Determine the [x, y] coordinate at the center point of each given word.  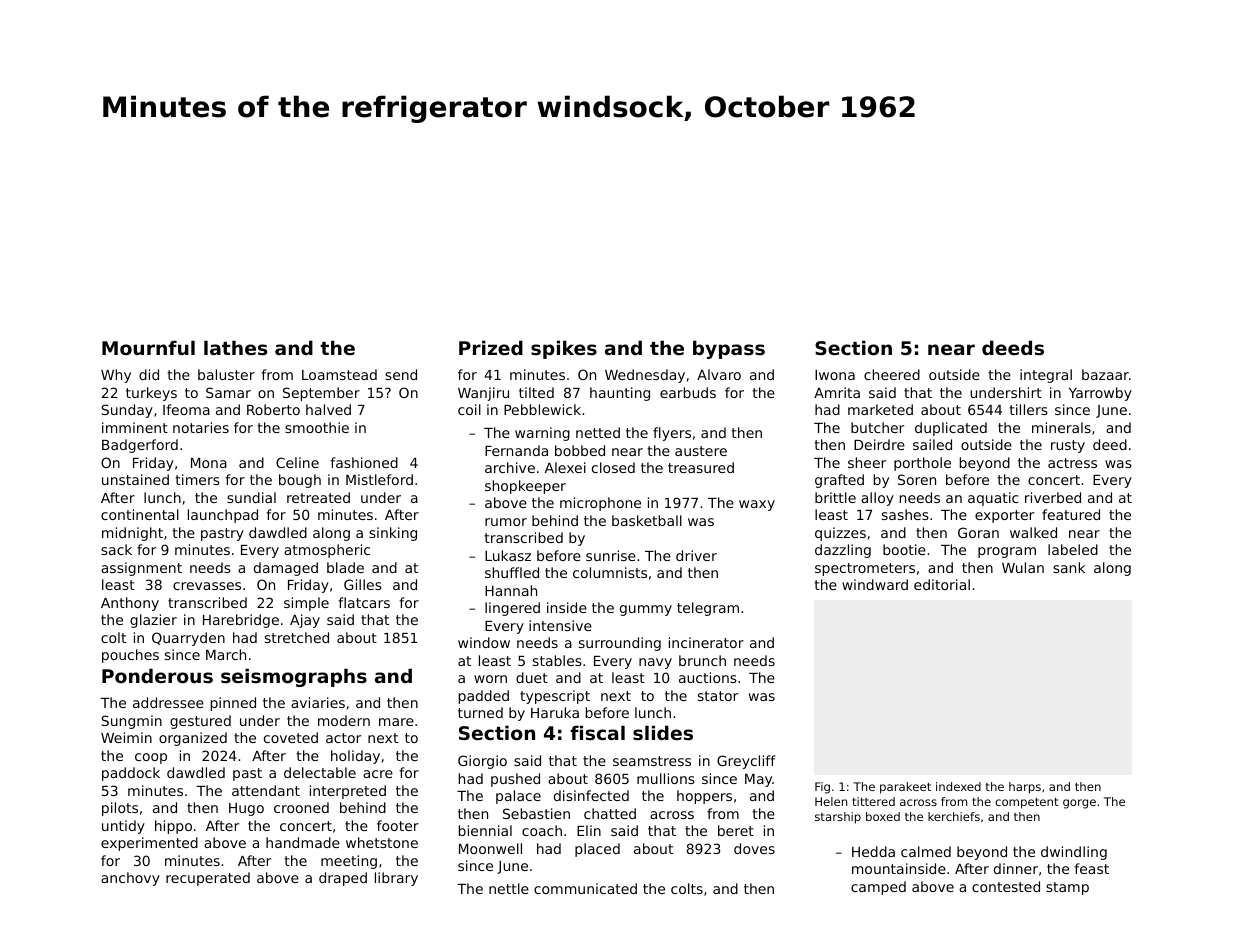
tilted [536, 392]
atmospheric [327, 551]
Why [116, 376]
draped [343, 879]
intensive [560, 625]
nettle [509, 888]
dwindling [1074, 853]
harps [1025, 788]
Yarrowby [1100, 394]
